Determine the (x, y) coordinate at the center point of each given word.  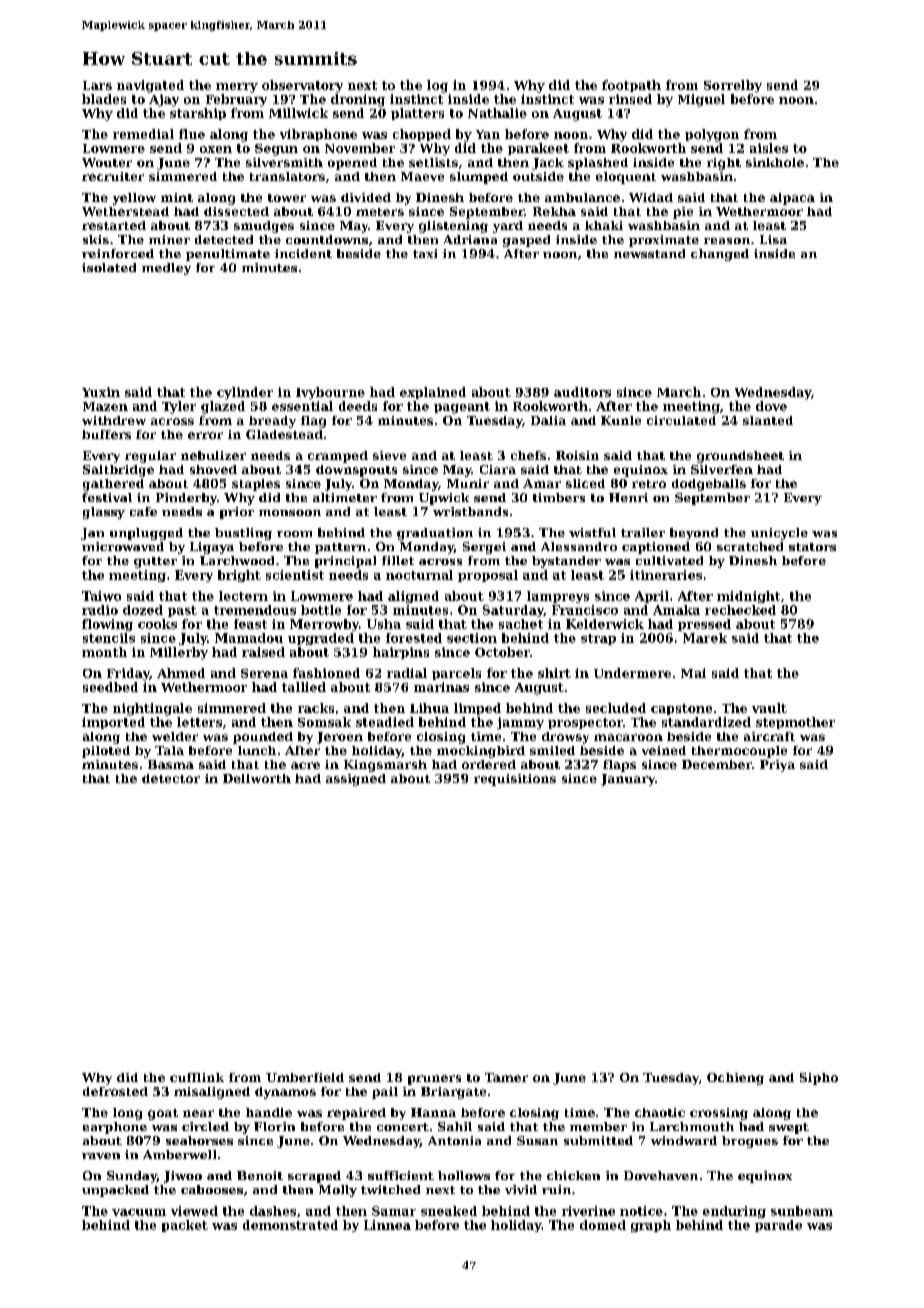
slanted (768, 420)
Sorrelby (733, 86)
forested (414, 638)
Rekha (554, 211)
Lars (97, 85)
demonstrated (290, 1225)
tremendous (255, 610)
